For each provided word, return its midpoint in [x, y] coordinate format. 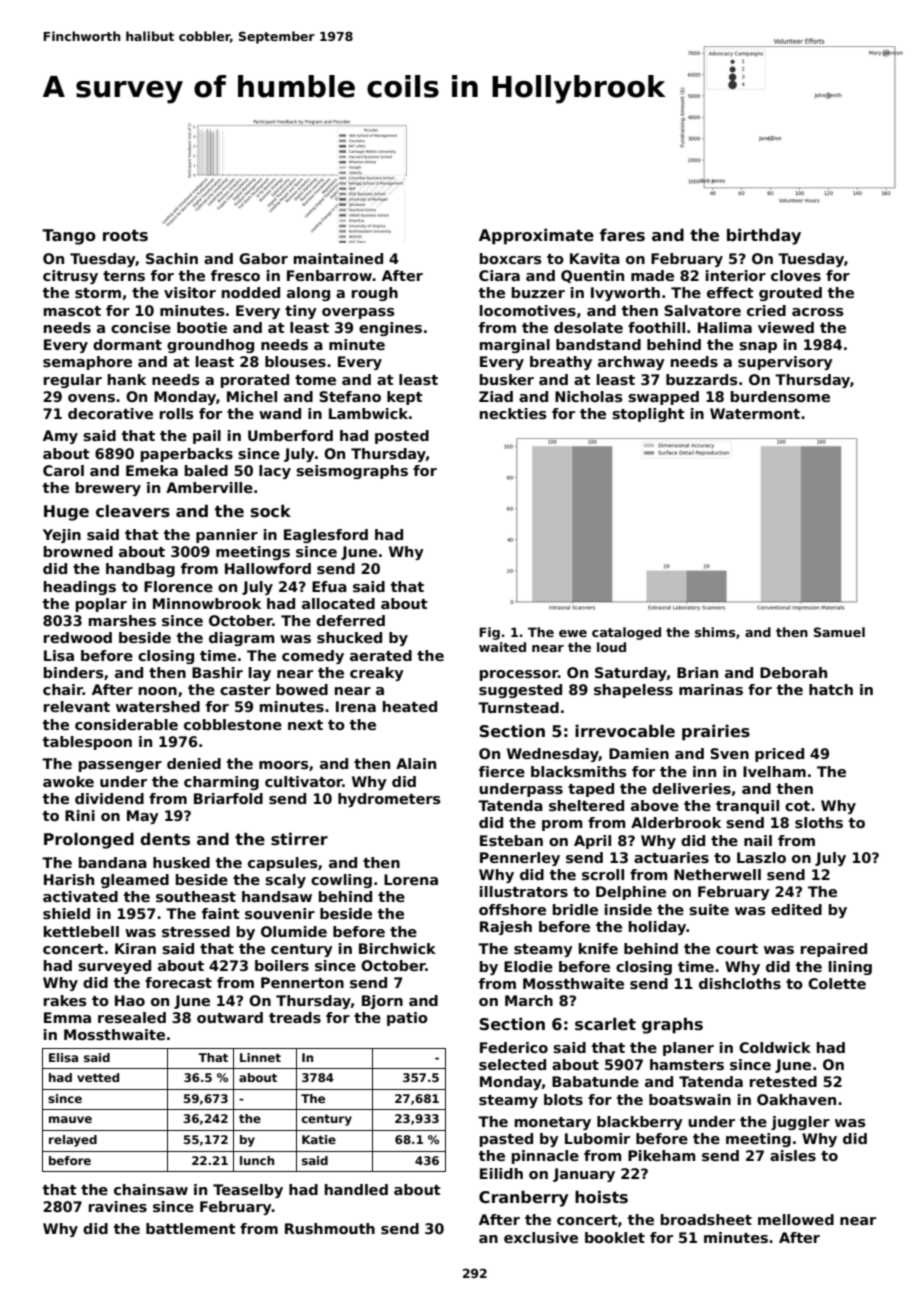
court [737, 949]
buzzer [538, 292]
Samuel [839, 632]
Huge [66, 513]
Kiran [135, 948]
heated [410, 706]
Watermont [755, 413]
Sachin [172, 258]
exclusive [541, 1237]
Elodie [528, 966]
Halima [725, 327]
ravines [118, 1206]
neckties [513, 413]
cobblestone [233, 724]
